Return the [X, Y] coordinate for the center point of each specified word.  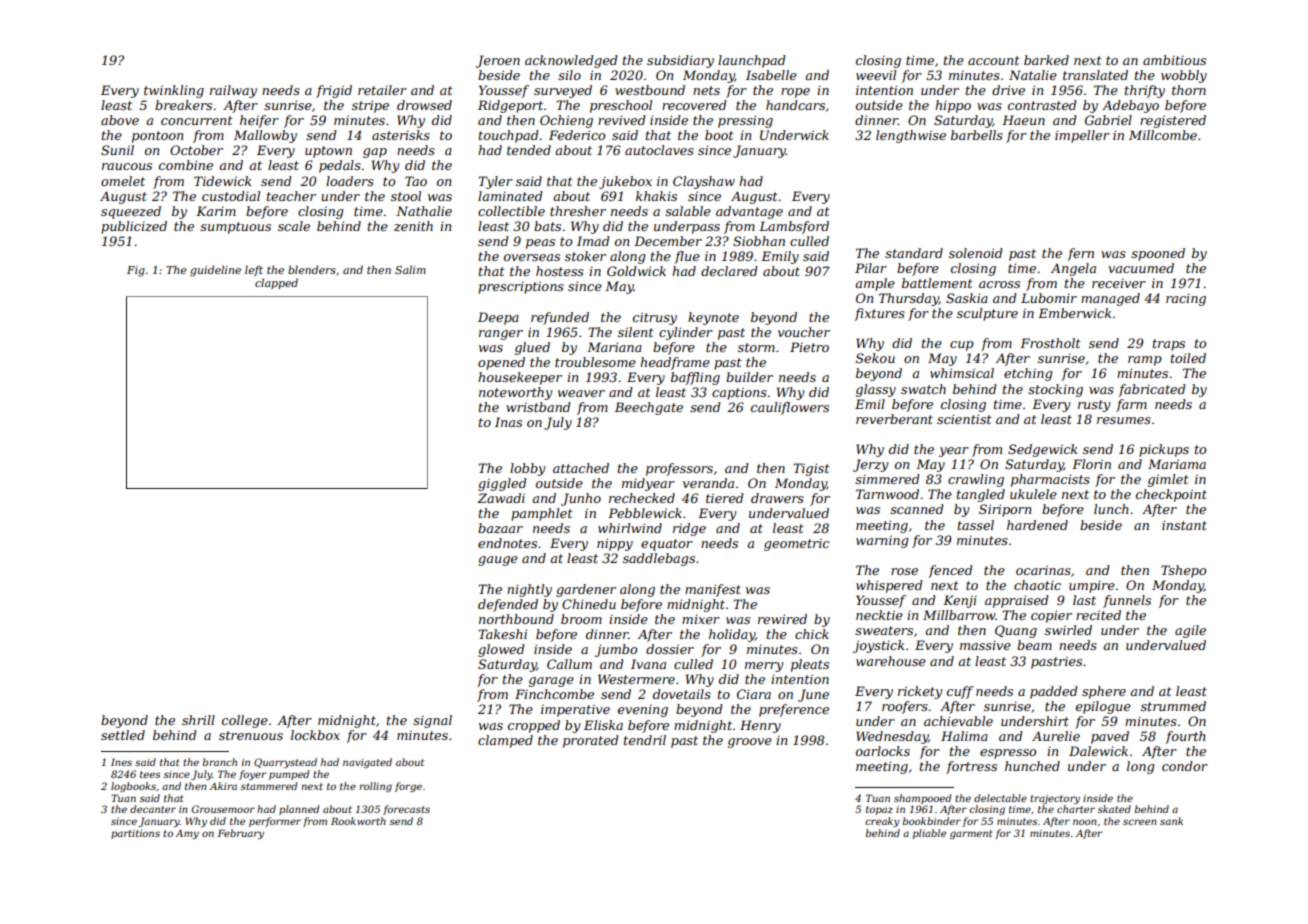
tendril [645, 740]
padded [1054, 692]
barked [1046, 60]
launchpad [752, 61]
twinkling [174, 91]
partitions [135, 834]
